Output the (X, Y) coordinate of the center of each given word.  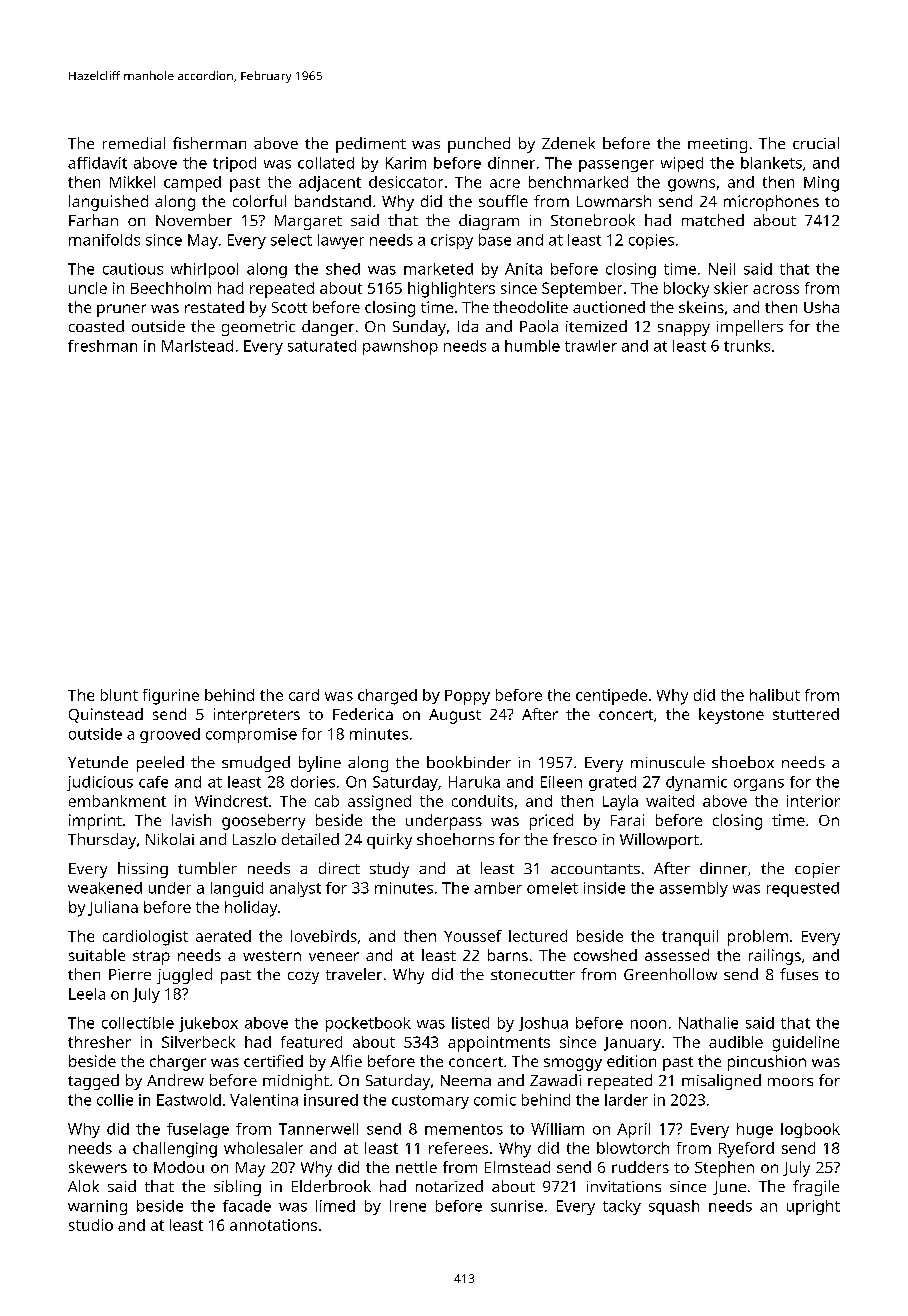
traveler (354, 974)
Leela (87, 994)
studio (91, 1225)
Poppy (467, 697)
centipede (611, 697)
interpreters (257, 716)
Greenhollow (670, 974)
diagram (489, 222)
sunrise (517, 1206)
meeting (717, 145)
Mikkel (132, 182)
